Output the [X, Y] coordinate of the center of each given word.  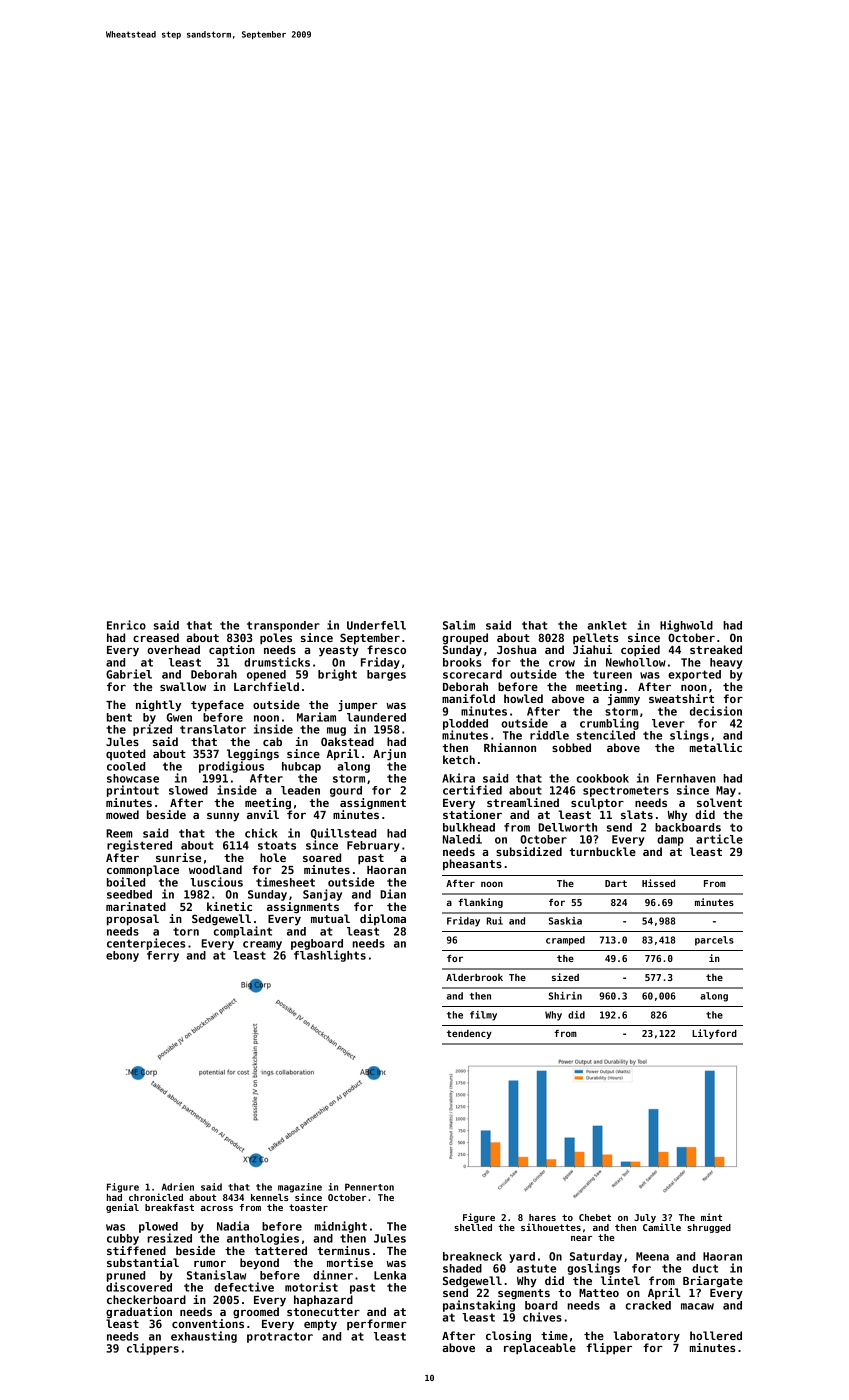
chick [261, 833]
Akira [458, 778]
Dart [616, 883]
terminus [343, 1250]
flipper [609, 1349]
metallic [716, 747]
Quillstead [343, 833]
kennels [270, 1197]
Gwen [179, 717]
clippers [153, 1349]
